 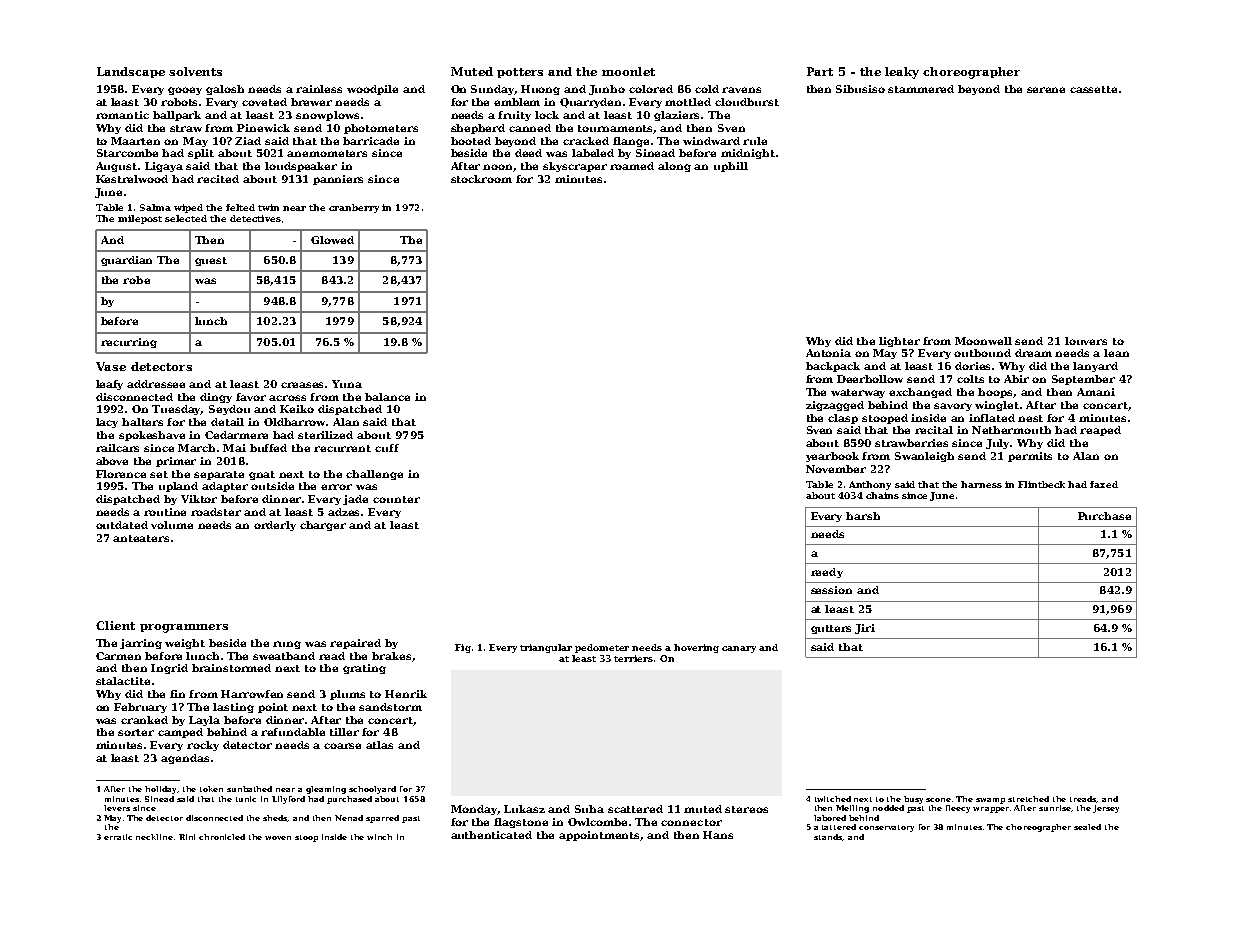 I want to click on pedometer, so click(x=602, y=648).
